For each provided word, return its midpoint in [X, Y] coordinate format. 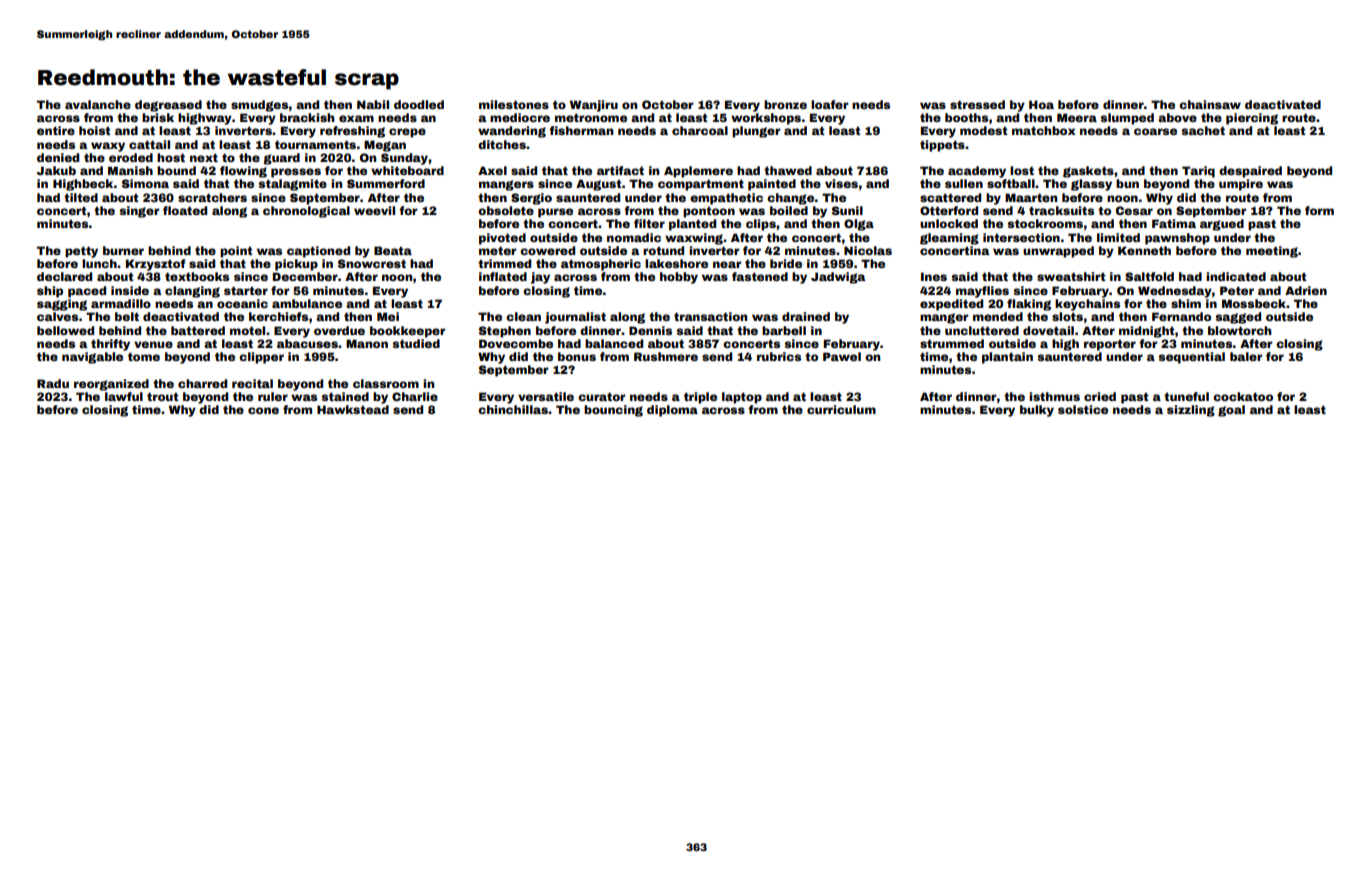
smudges [260, 106]
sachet [1203, 130]
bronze [785, 104]
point [236, 252]
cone [263, 410]
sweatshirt [1071, 276]
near [727, 264]
